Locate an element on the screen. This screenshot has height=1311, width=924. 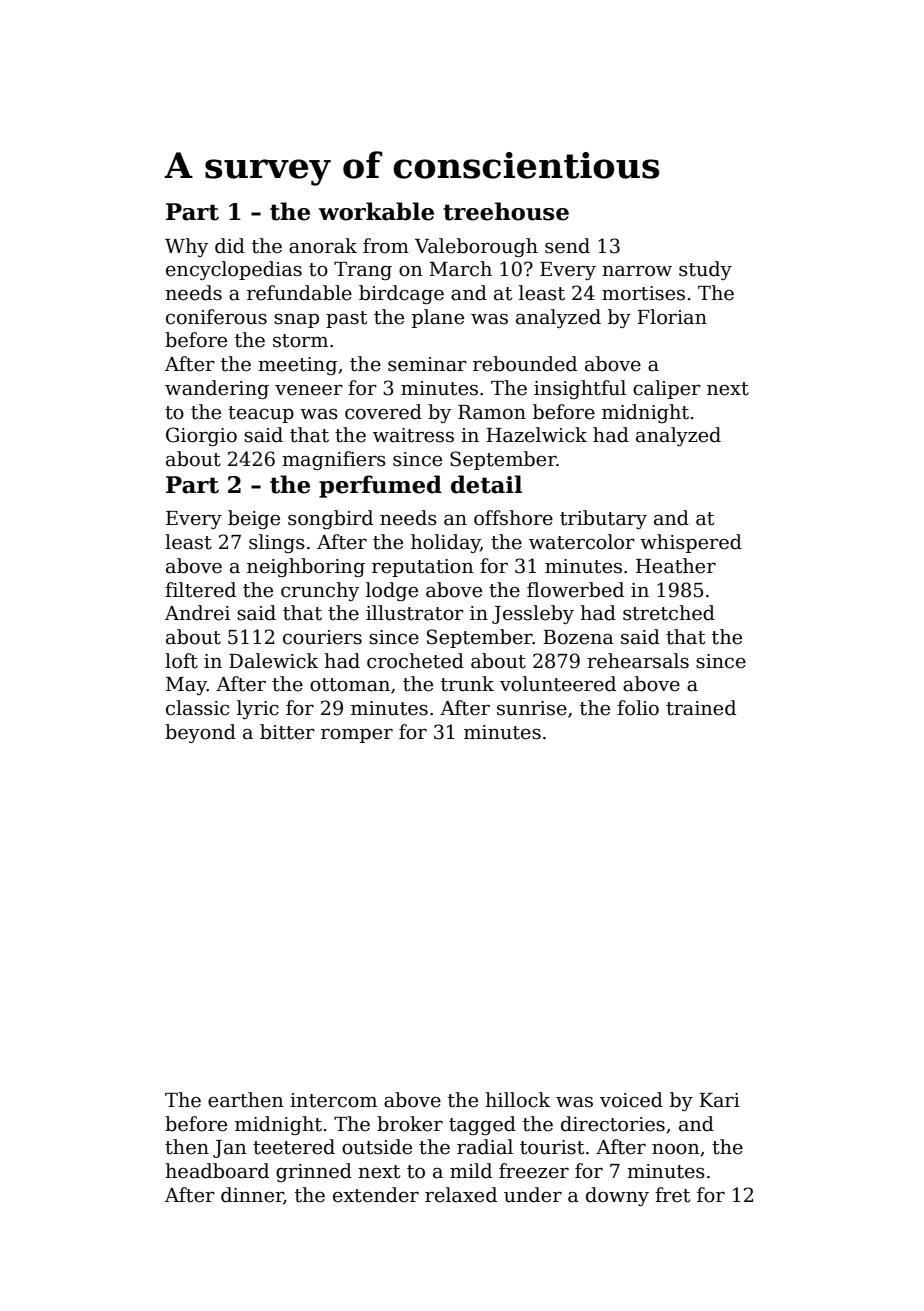
romper is located at coordinates (357, 736).
